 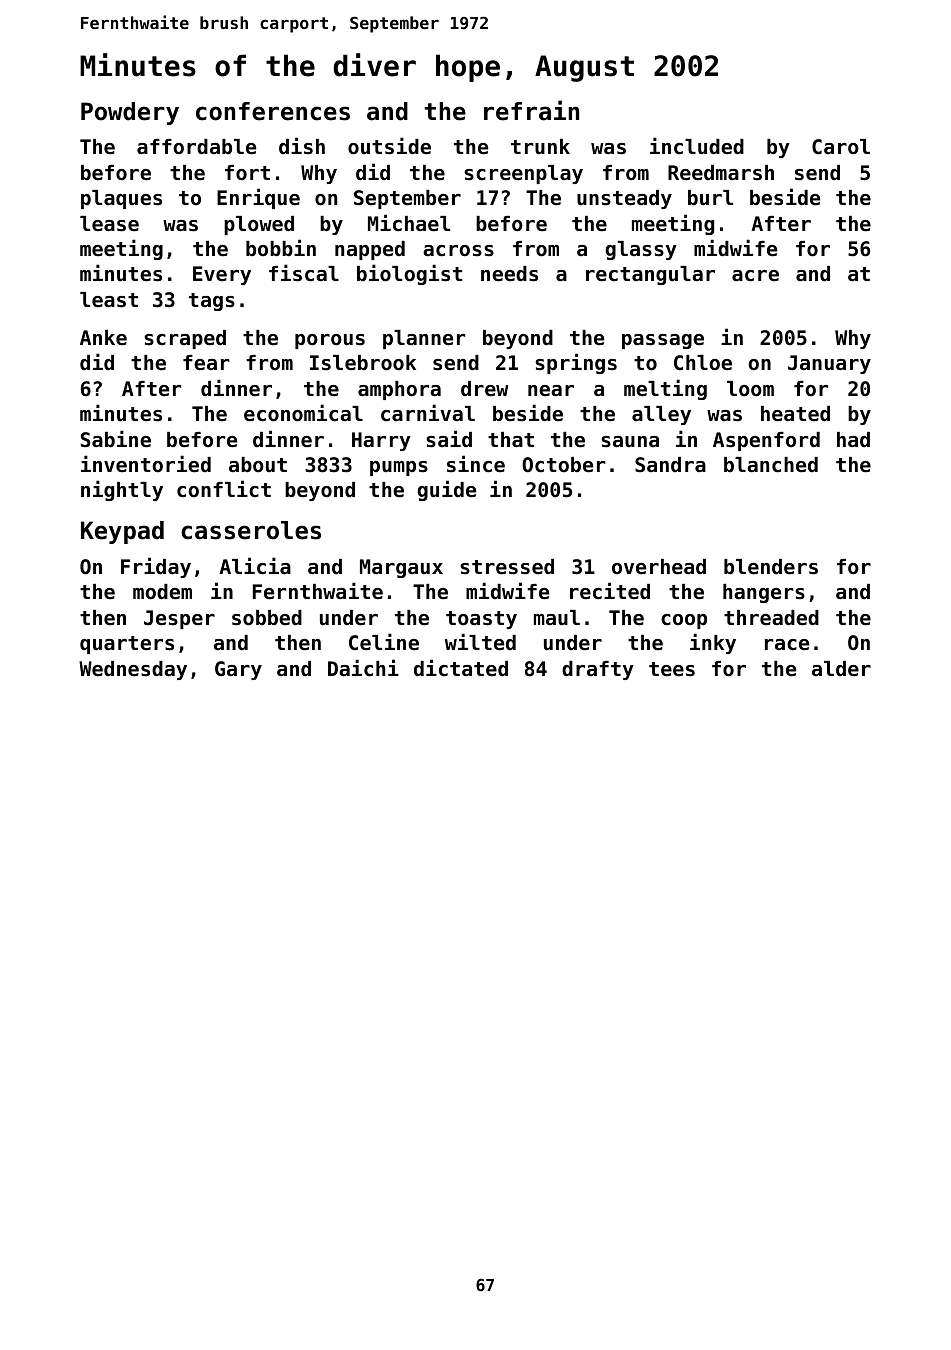 What do you see at coordinates (476, 464) in the image?
I see `since` at bounding box center [476, 464].
